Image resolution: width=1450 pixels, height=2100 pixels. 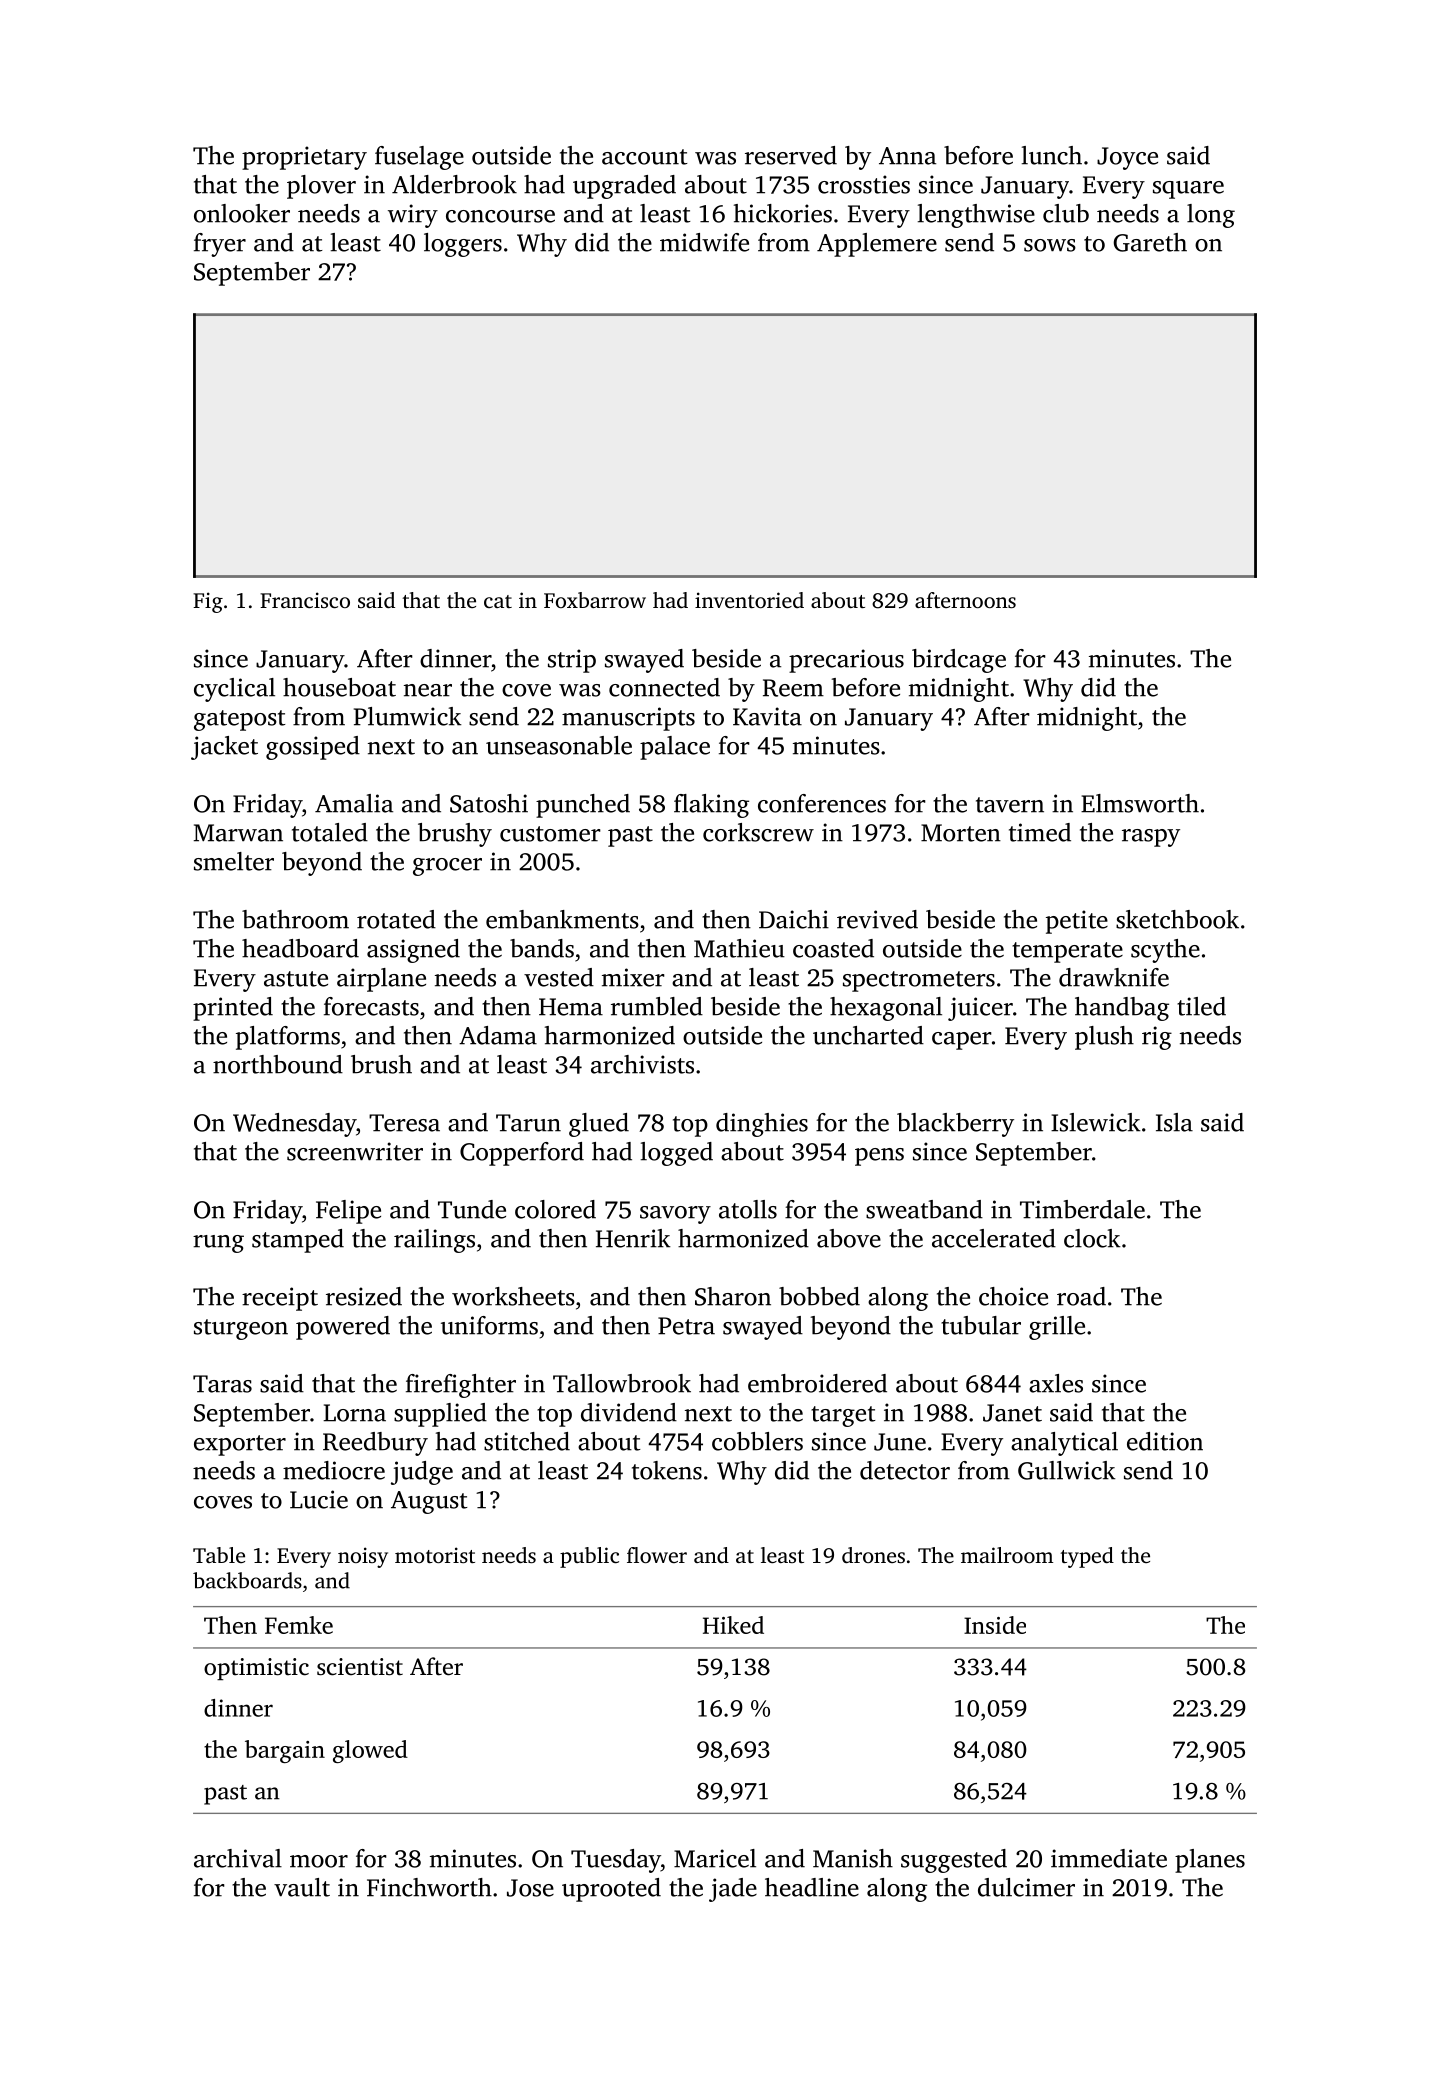 I want to click on sows, so click(x=1050, y=245).
